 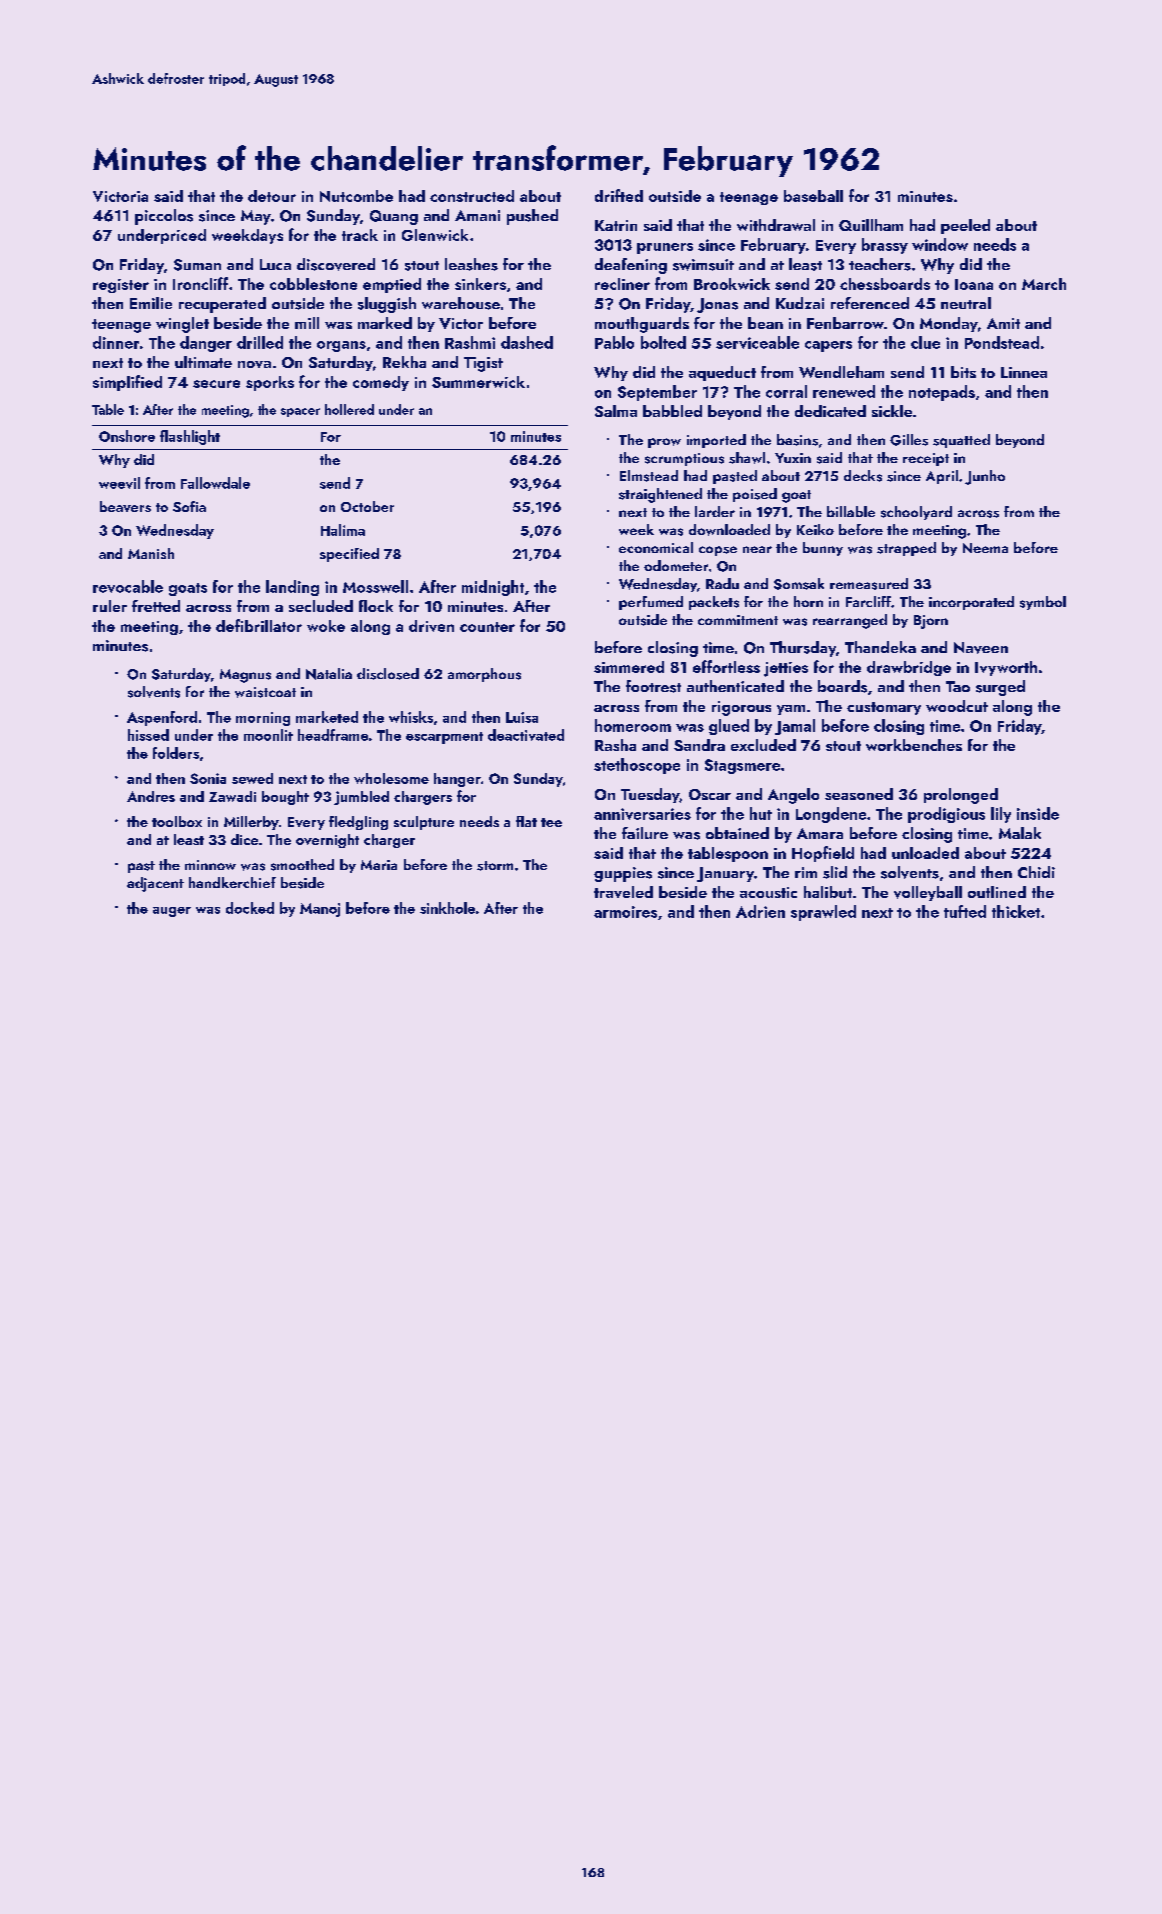 What do you see at coordinates (619, 195) in the image?
I see `drifted` at bounding box center [619, 195].
